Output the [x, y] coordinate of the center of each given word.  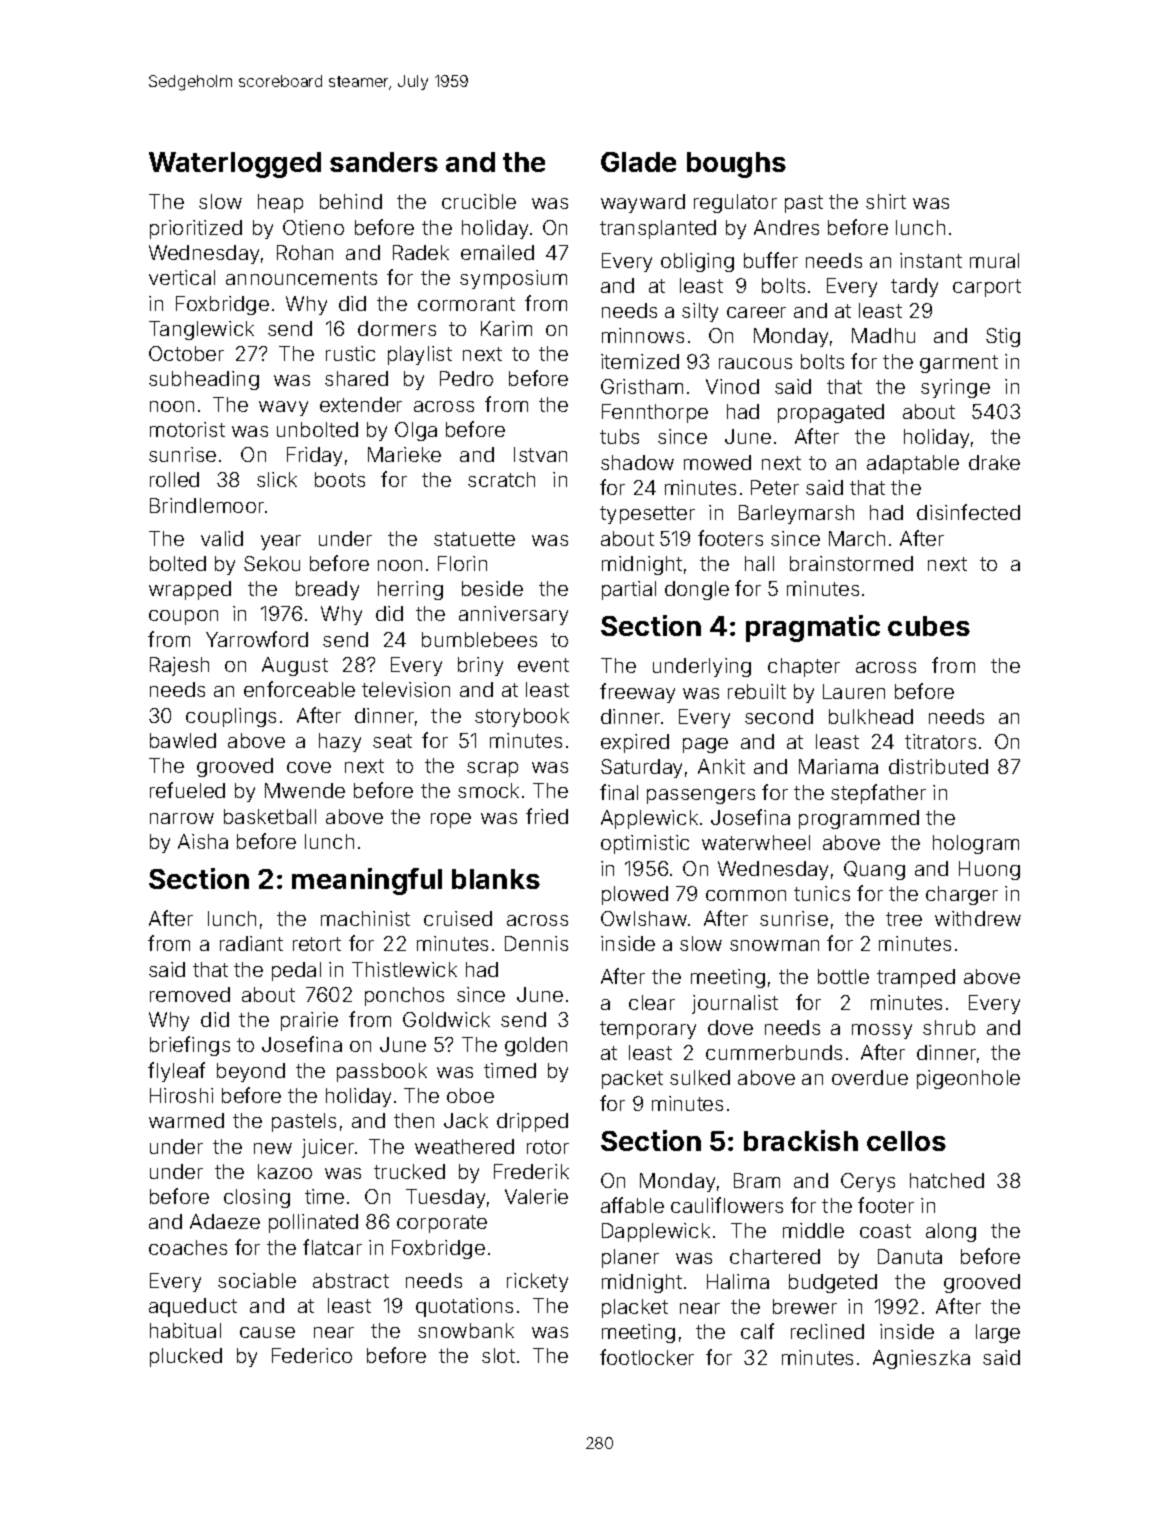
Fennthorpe [655, 413]
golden [536, 1046]
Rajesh [179, 666]
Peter [775, 487]
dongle [697, 590]
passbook [382, 1072]
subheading [204, 380]
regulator [735, 203]
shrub [949, 1027]
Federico [312, 1355]
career [756, 312]
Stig [1003, 337]
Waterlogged [235, 165]
